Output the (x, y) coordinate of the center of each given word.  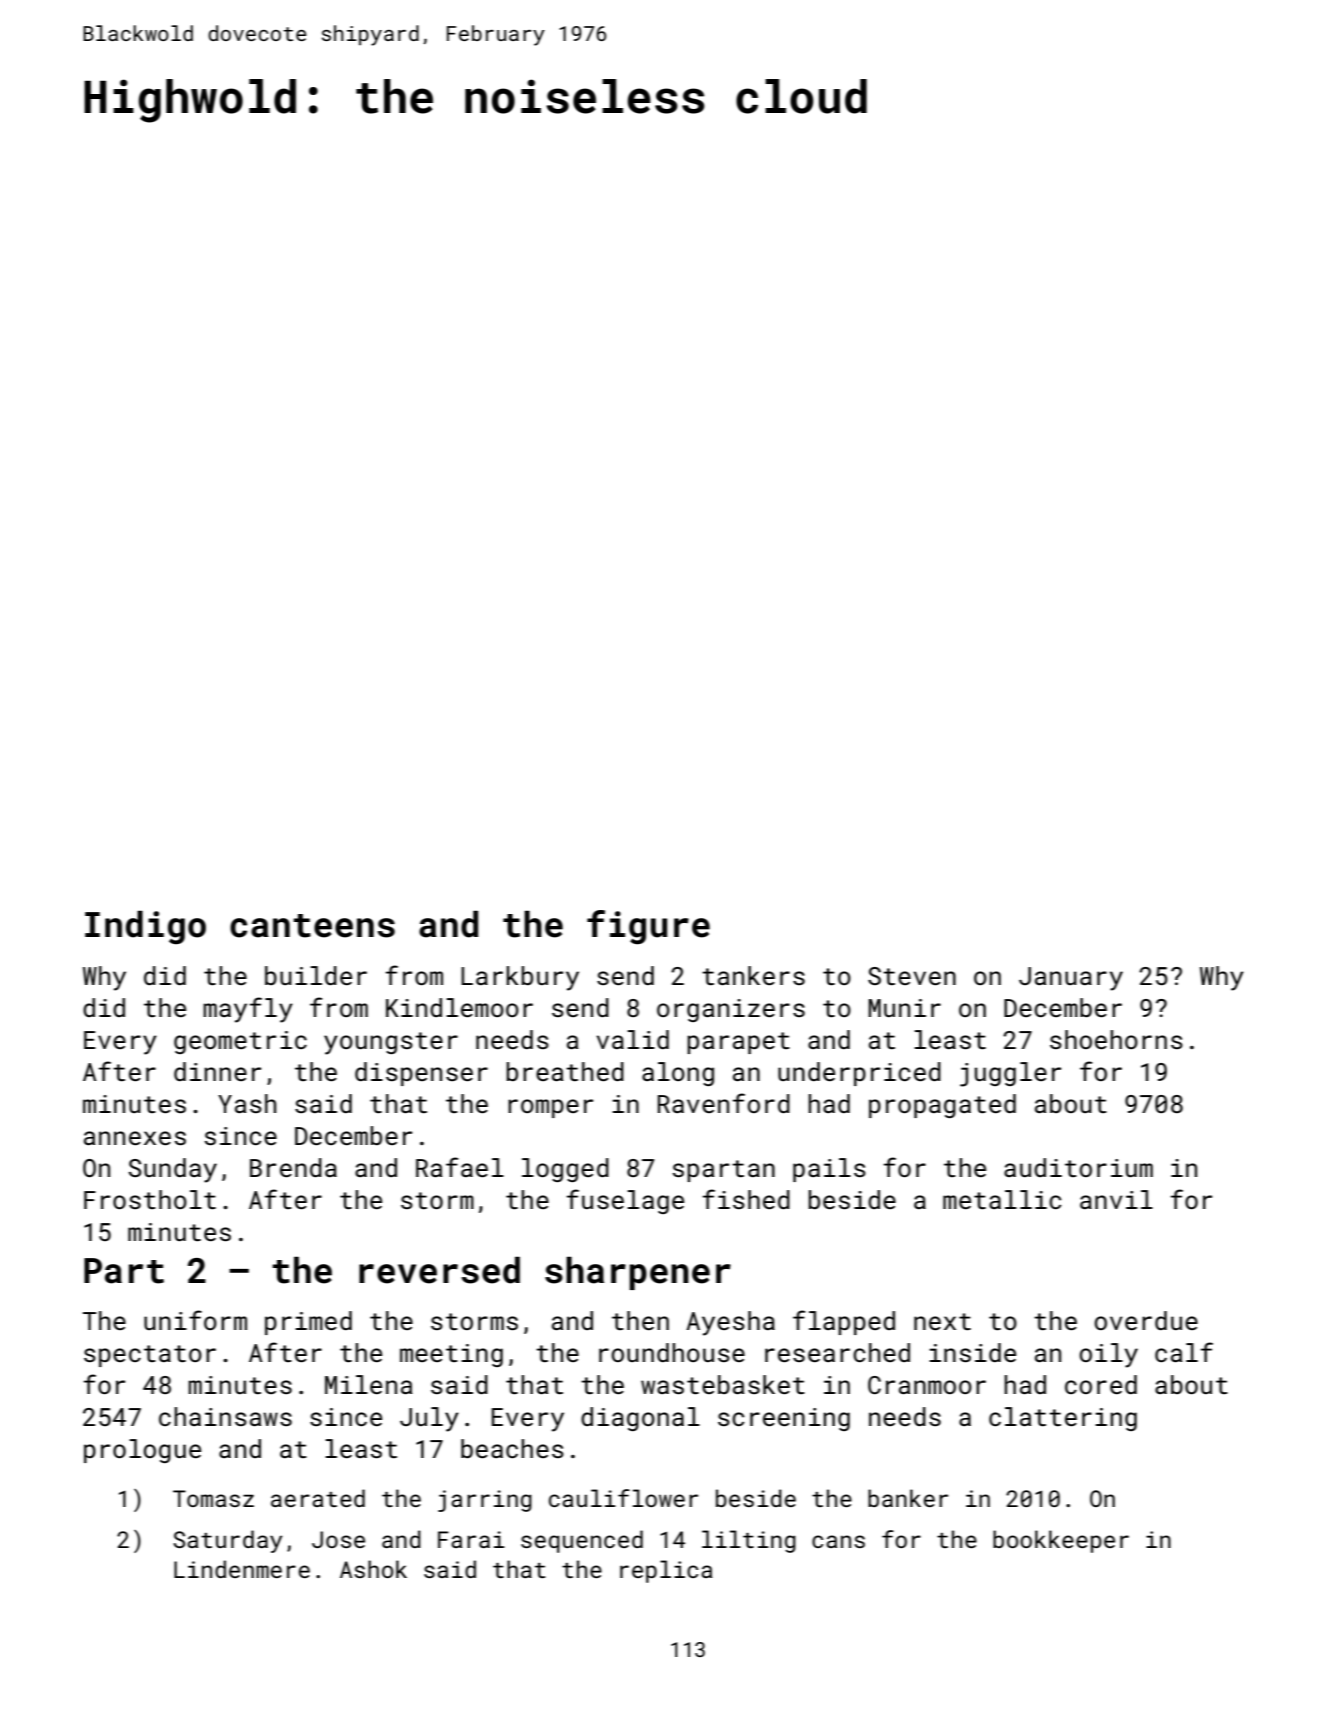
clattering (1063, 1419)
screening (784, 1419)
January (1071, 979)
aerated (318, 1498)
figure (648, 927)
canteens (312, 926)
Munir (904, 1008)
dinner (217, 1071)
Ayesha (730, 1323)
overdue (1146, 1320)
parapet (738, 1043)
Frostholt (150, 1200)
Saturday (227, 1541)
